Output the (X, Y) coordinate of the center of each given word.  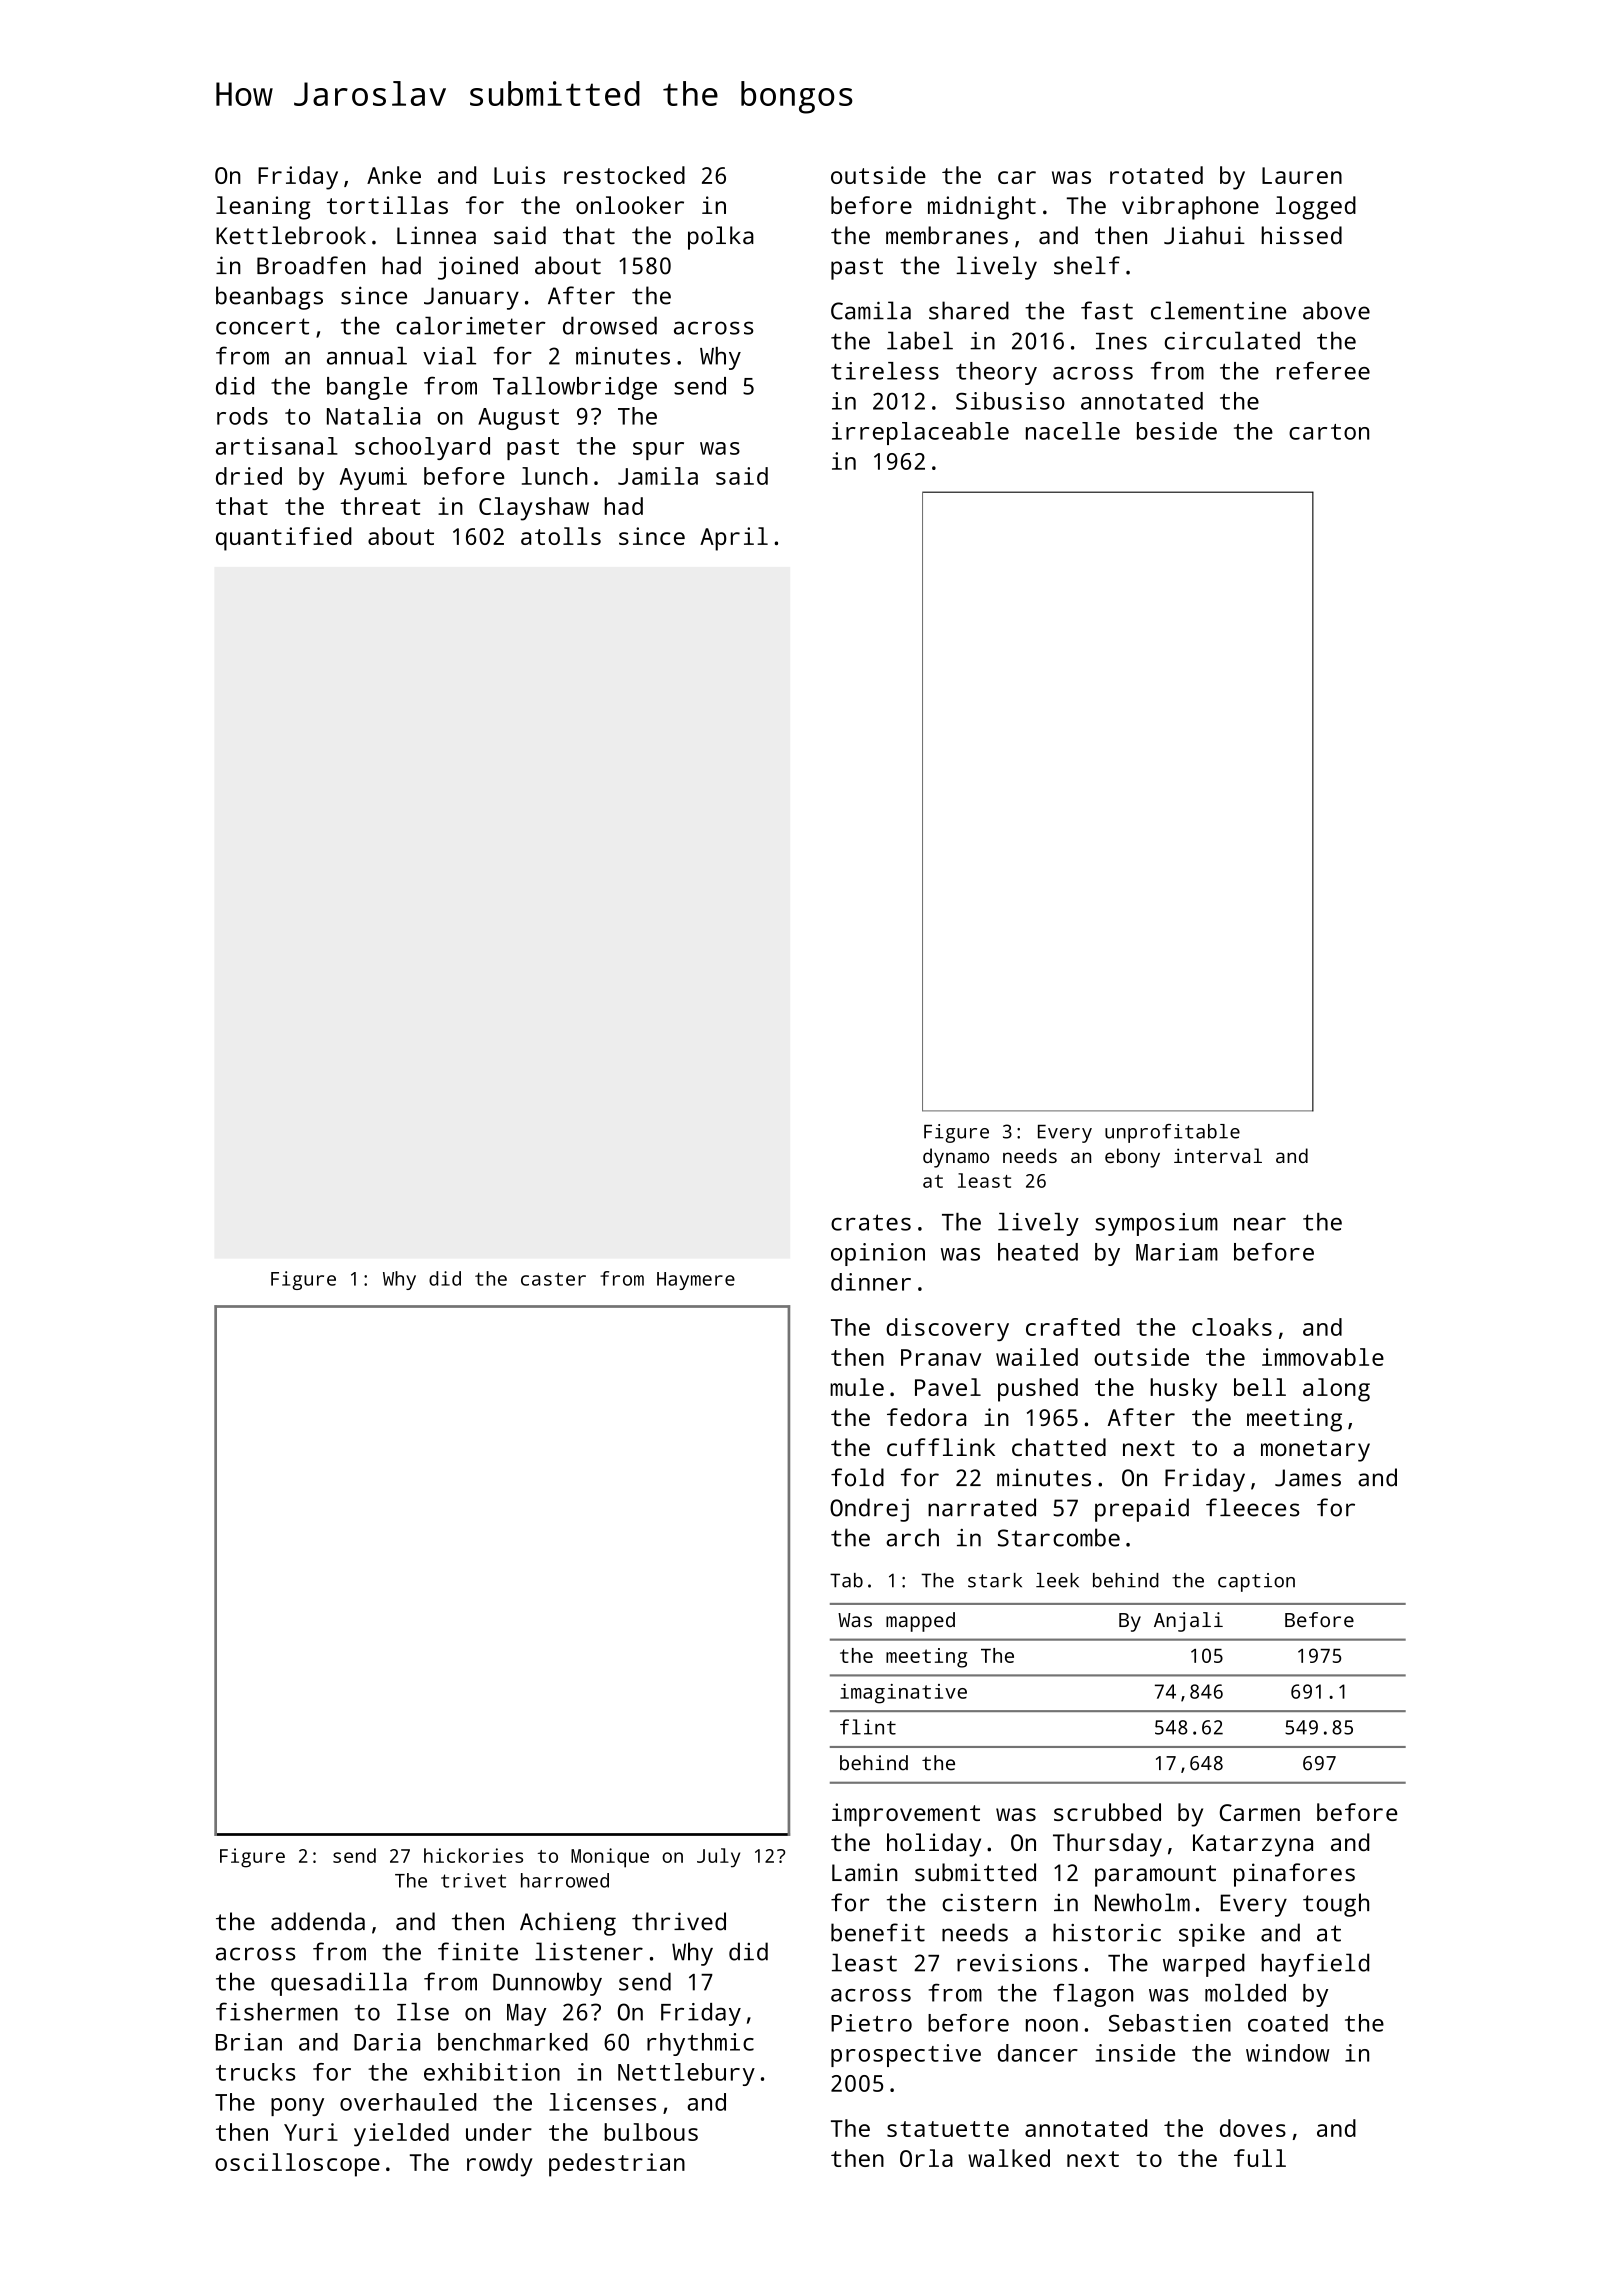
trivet (473, 1880)
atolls (561, 536)
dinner (871, 1282)
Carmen (1260, 1812)
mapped (920, 1622)
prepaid (1142, 1510)
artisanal (277, 446)
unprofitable (1172, 1133)
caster (553, 1279)
